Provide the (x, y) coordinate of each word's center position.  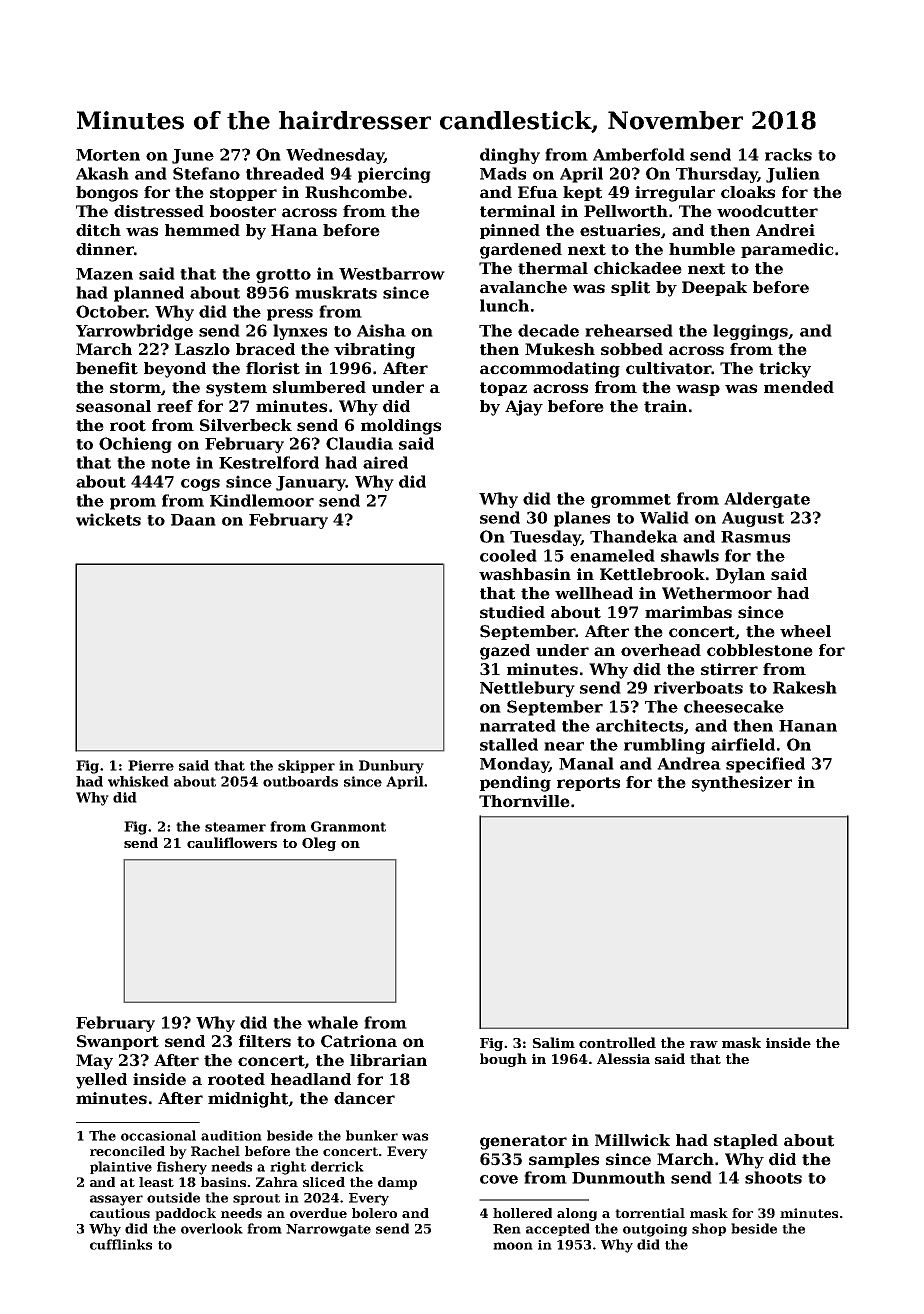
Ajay (524, 408)
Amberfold (639, 154)
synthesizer (742, 784)
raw (704, 1044)
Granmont (348, 826)
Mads (503, 173)
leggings (750, 332)
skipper (306, 766)
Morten (108, 155)
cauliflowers (232, 842)
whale (332, 1022)
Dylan (740, 576)
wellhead (594, 593)
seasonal (113, 406)
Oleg (319, 844)
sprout (256, 1199)
